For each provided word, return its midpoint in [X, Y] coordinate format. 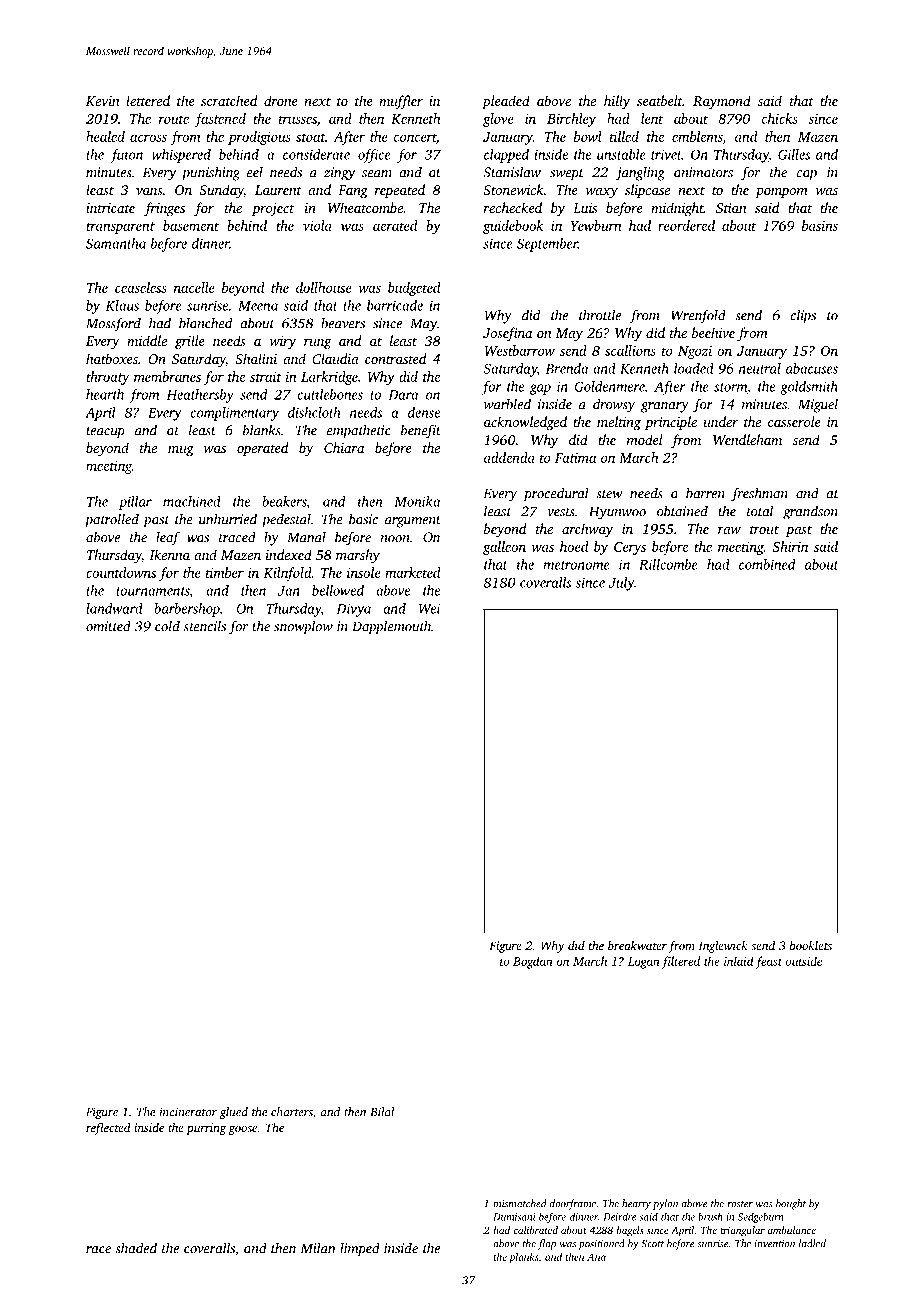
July [621, 584]
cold [167, 626]
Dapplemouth [391, 627]
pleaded [506, 102]
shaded [136, 1248]
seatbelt [659, 100]
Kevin [103, 101]
